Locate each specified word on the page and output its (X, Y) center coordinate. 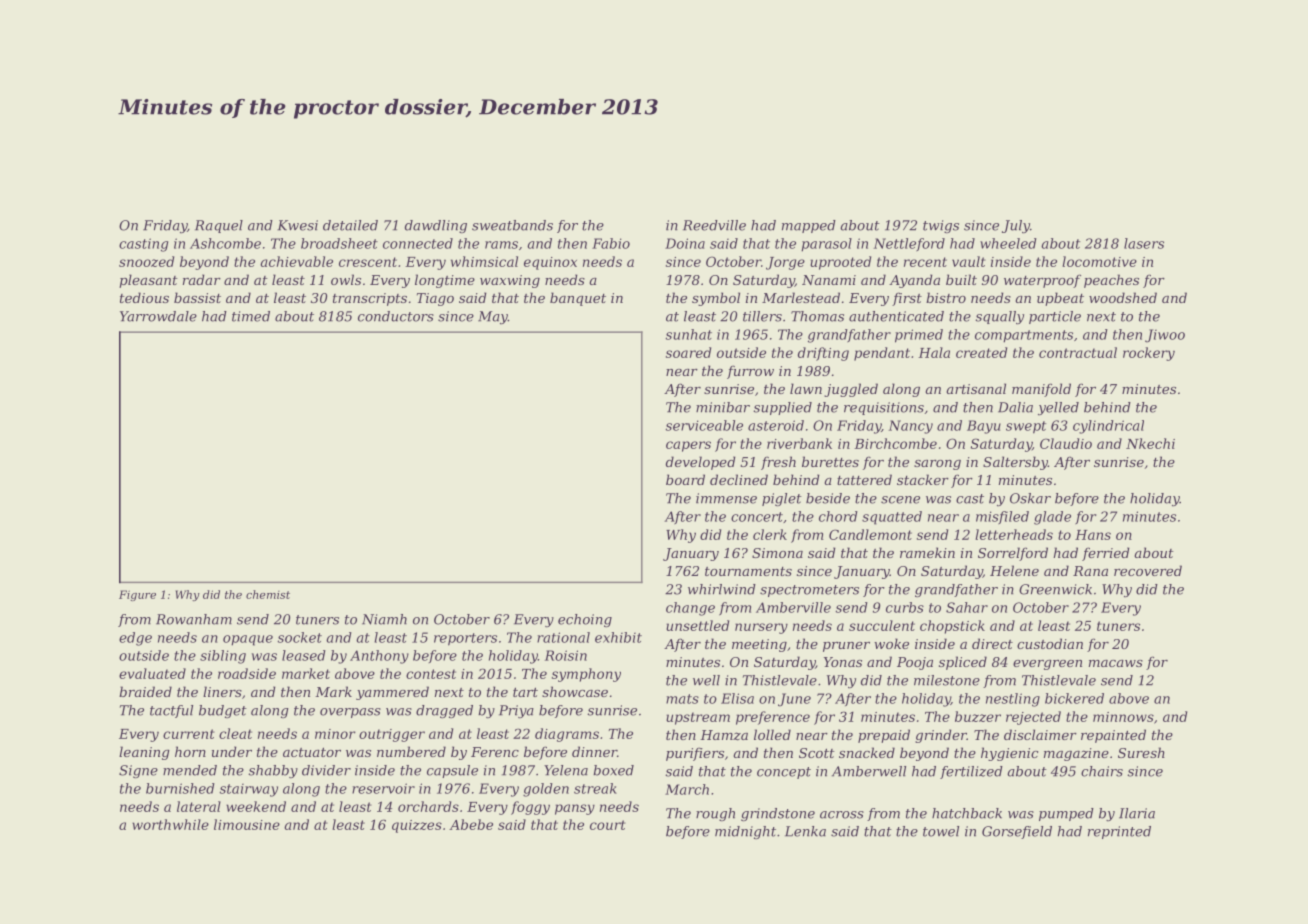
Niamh (384, 619)
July (1016, 226)
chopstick (952, 627)
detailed (350, 225)
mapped (809, 226)
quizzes (417, 826)
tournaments (748, 571)
